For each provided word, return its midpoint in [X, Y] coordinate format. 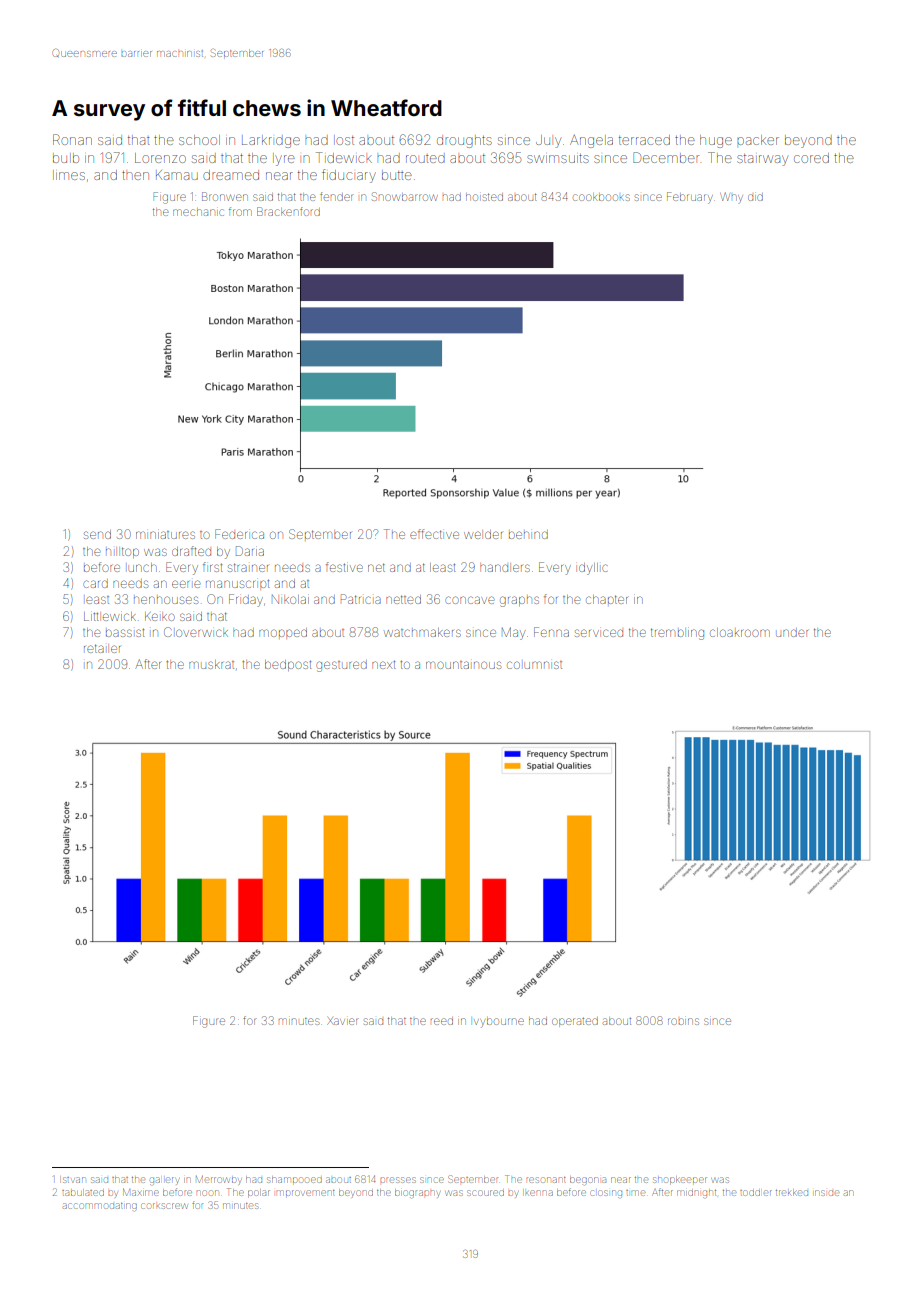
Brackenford [288, 211]
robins [683, 1021]
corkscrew [164, 1206]
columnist [534, 665]
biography [417, 1193]
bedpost [288, 665]
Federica [239, 534]
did [755, 197]
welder [483, 534]
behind [528, 535]
